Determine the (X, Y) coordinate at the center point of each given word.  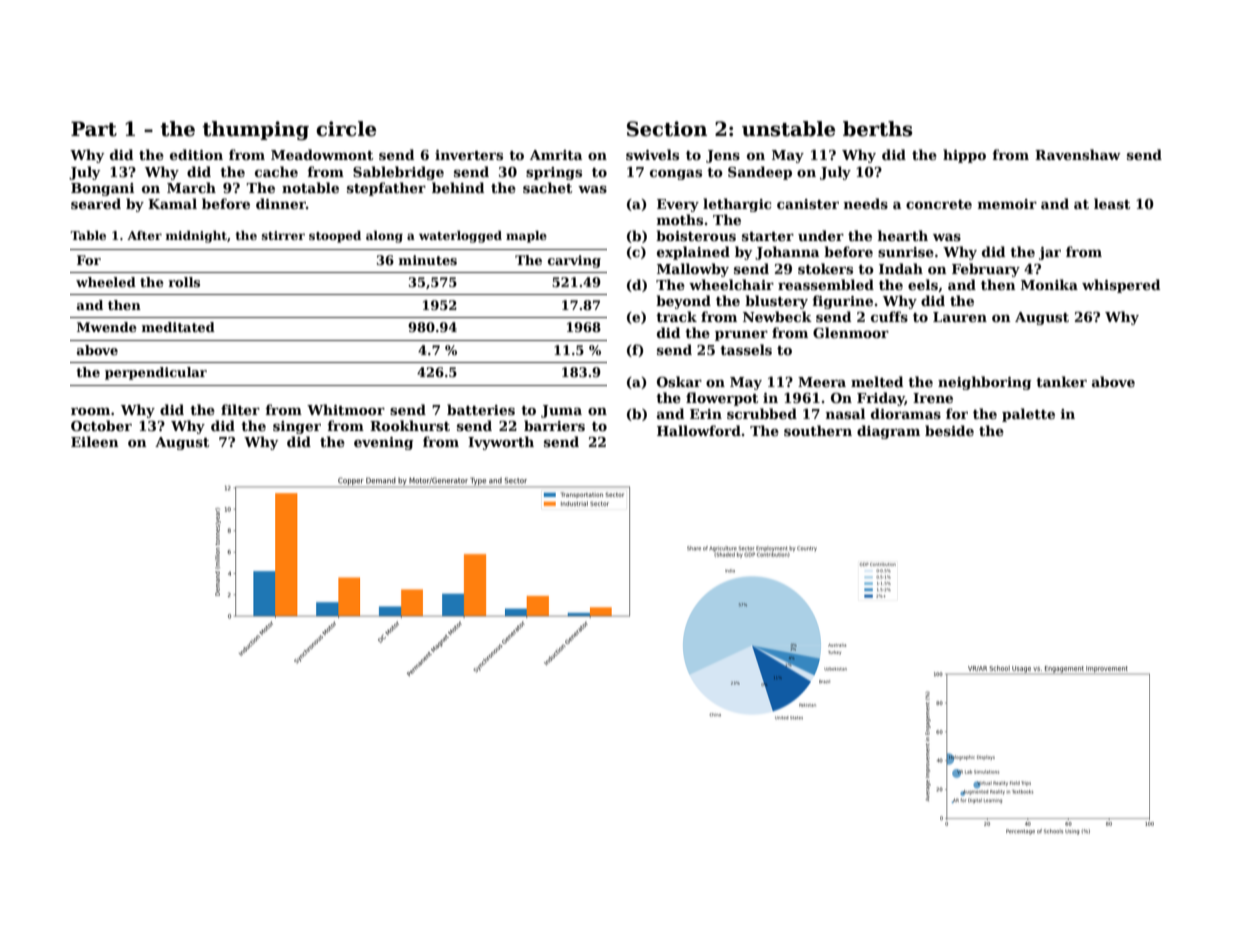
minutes (427, 260)
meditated (178, 327)
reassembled (826, 284)
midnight (196, 237)
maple (526, 237)
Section (667, 129)
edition (196, 154)
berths (877, 129)
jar (1050, 253)
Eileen (95, 441)
